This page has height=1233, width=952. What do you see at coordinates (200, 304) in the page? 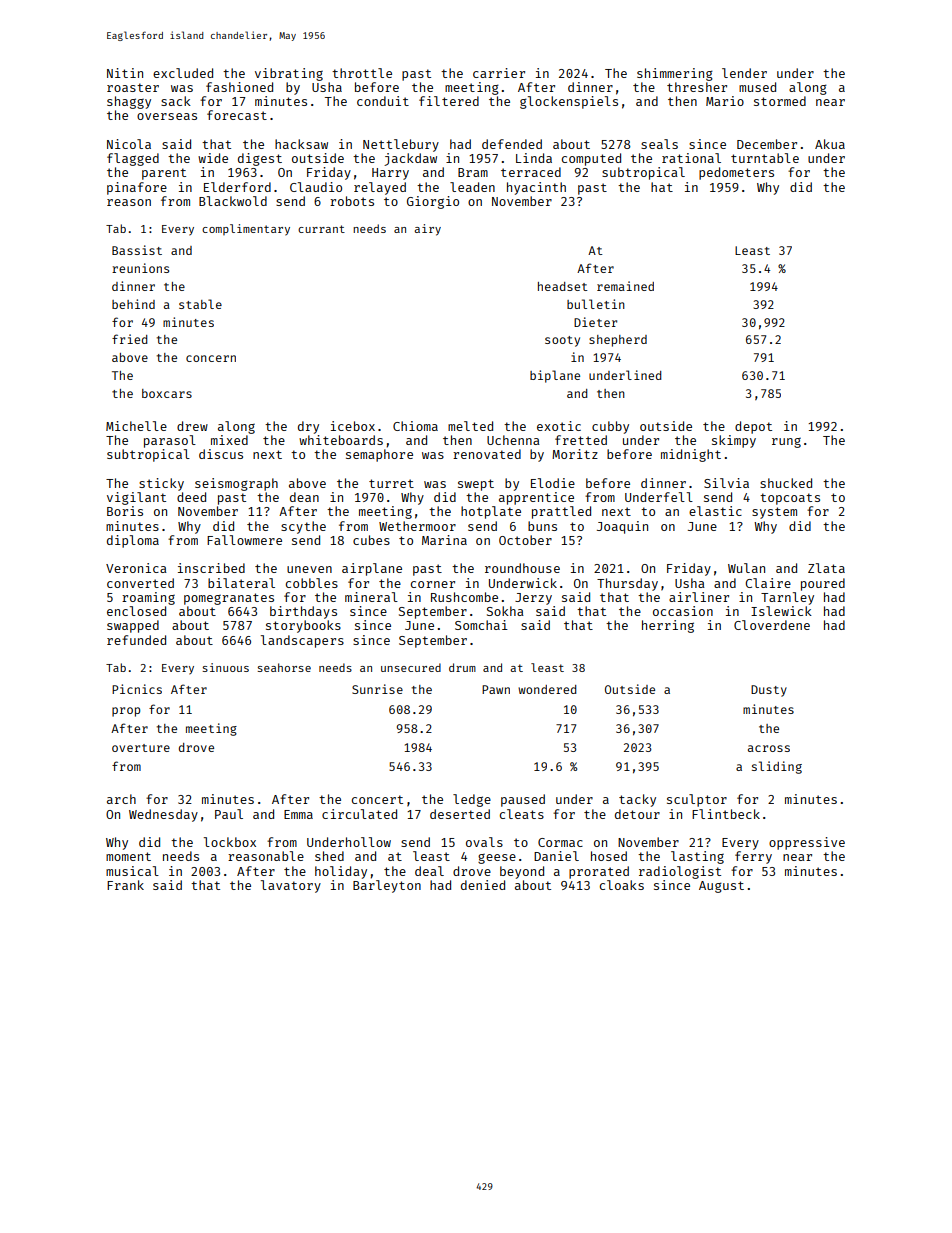
I see `stable` at bounding box center [200, 304].
